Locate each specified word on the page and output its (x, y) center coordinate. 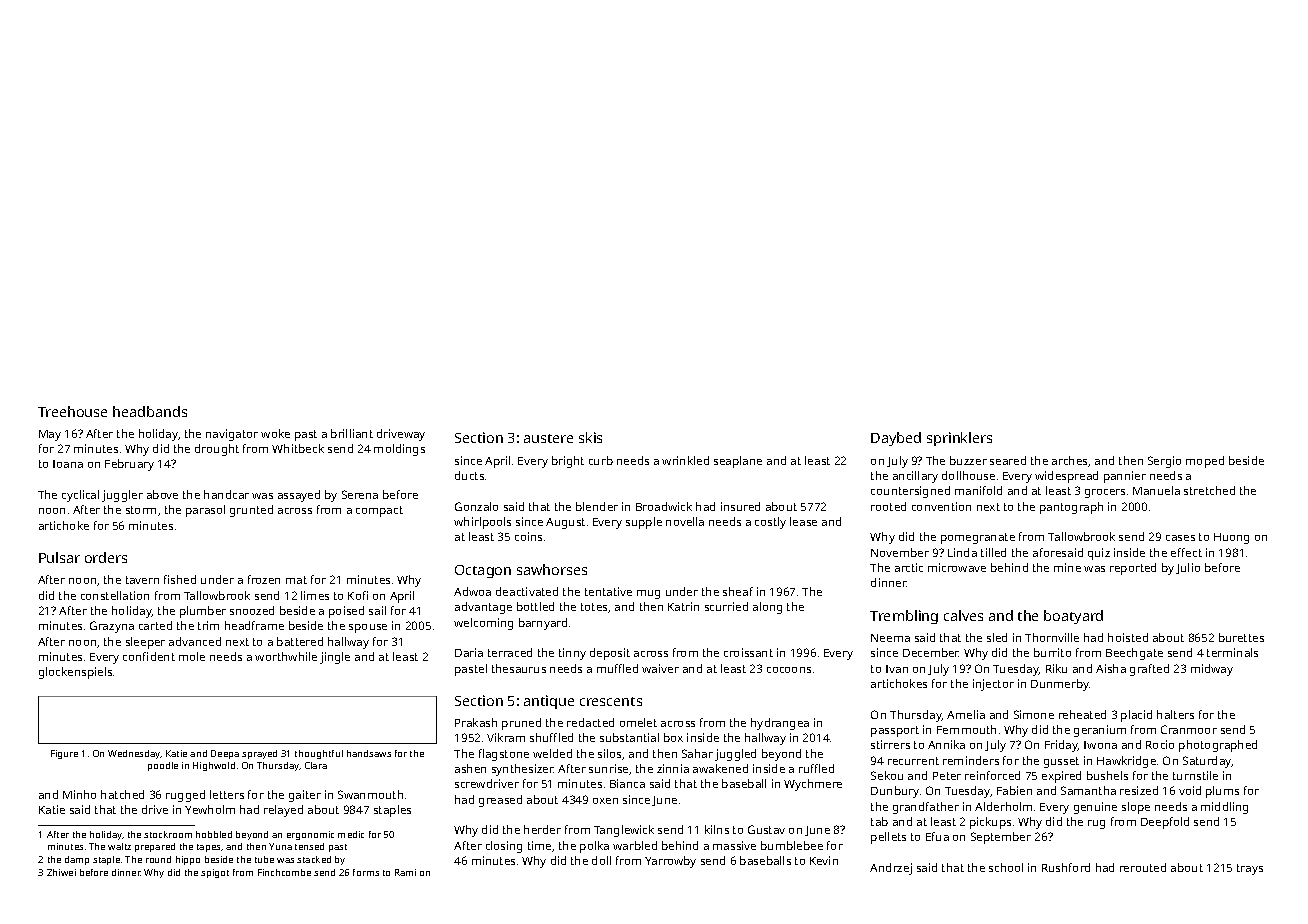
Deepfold (1165, 823)
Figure (64, 754)
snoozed (252, 610)
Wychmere (813, 785)
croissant (748, 652)
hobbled (214, 834)
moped (1205, 462)
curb (601, 460)
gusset (1061, 762)
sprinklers (959, 439)
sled (997, 637)
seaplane (738, 462)
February (129, 465)
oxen (605, 801)
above (162, 494)
